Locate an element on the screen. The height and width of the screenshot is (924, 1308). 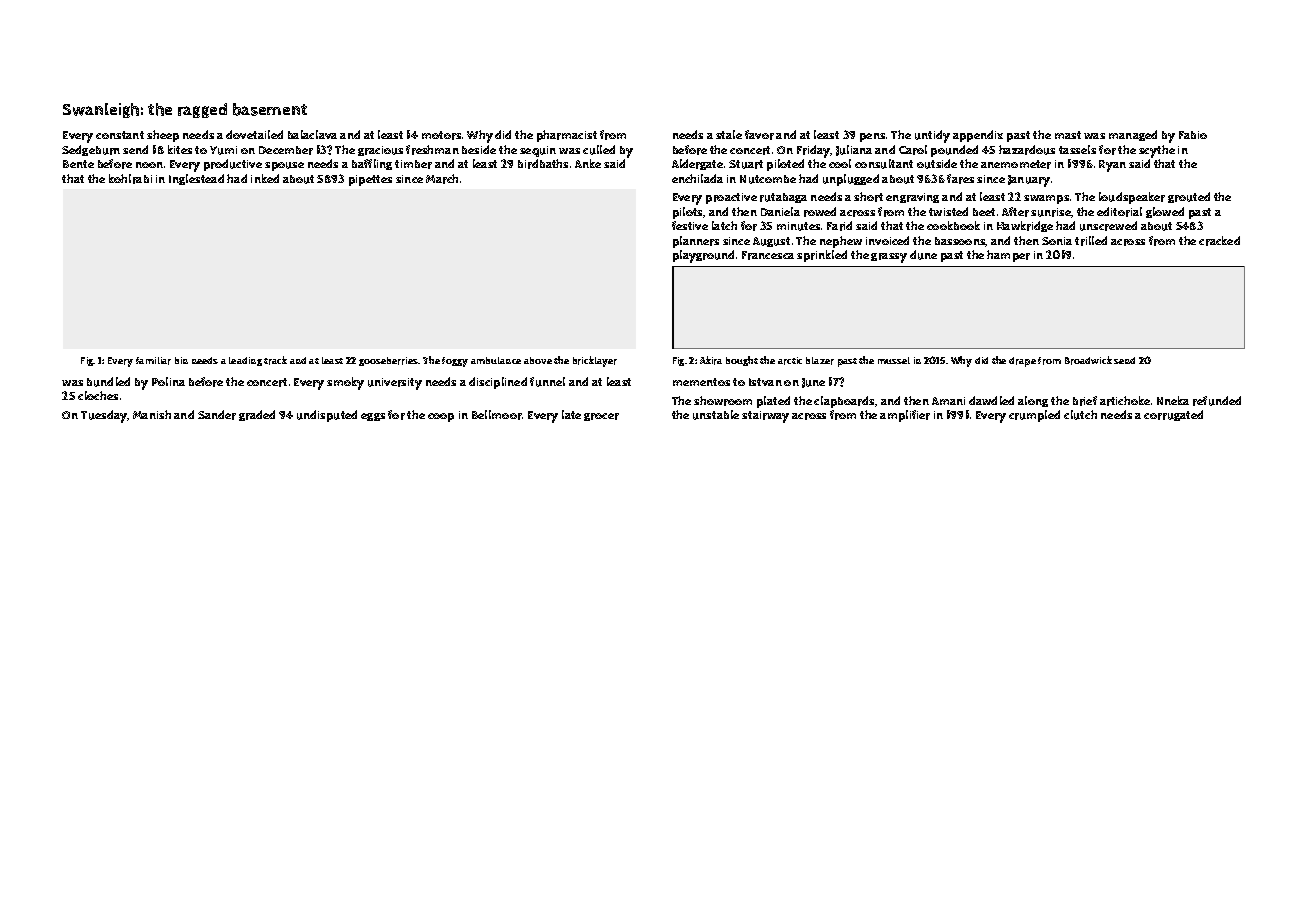
scythe is located at coordinates (1157, 151).
